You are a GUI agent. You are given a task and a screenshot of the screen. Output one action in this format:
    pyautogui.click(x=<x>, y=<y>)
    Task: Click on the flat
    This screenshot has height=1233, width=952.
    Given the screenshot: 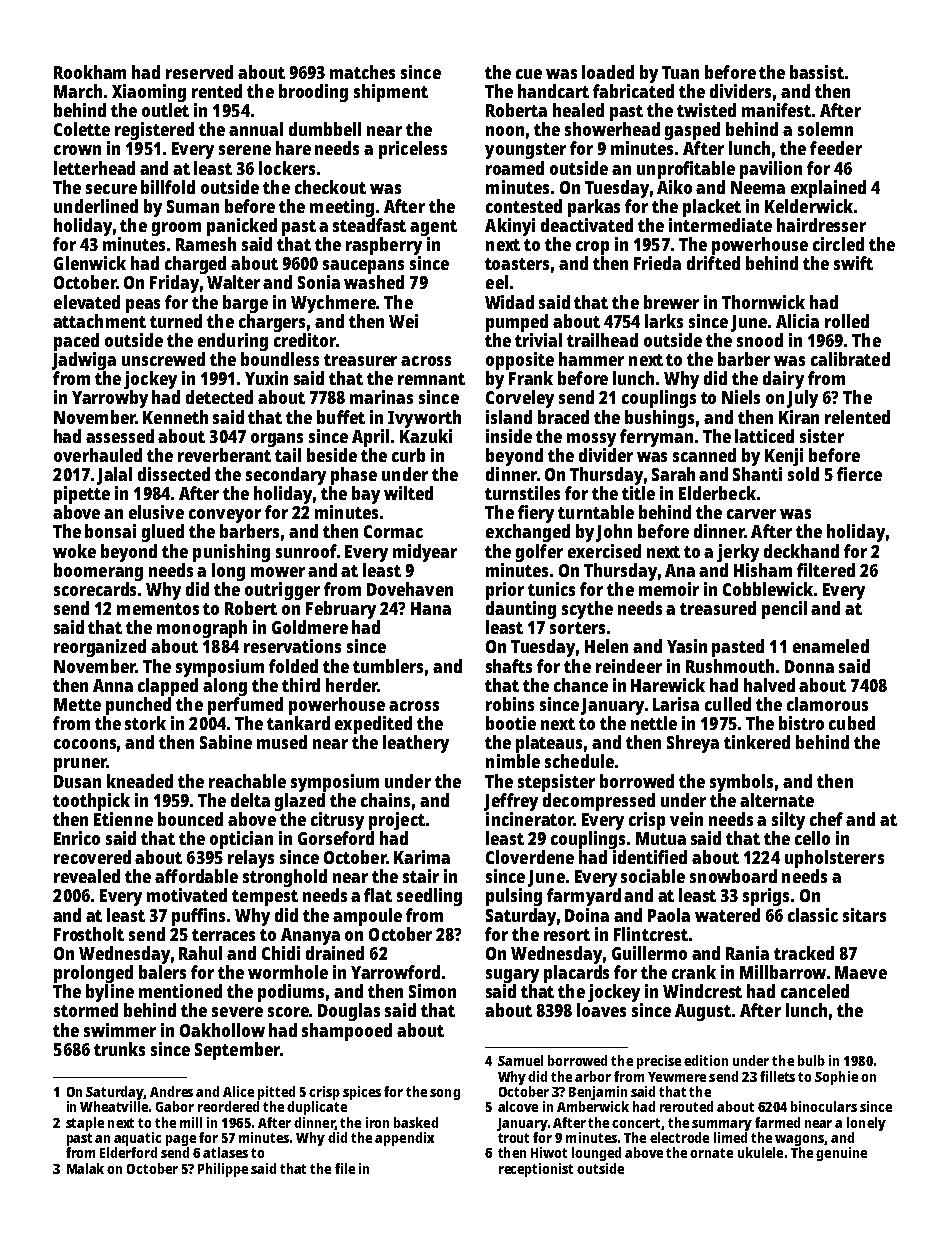 What is the action you would take?
    pyautogui.click(x=378, y=895)
